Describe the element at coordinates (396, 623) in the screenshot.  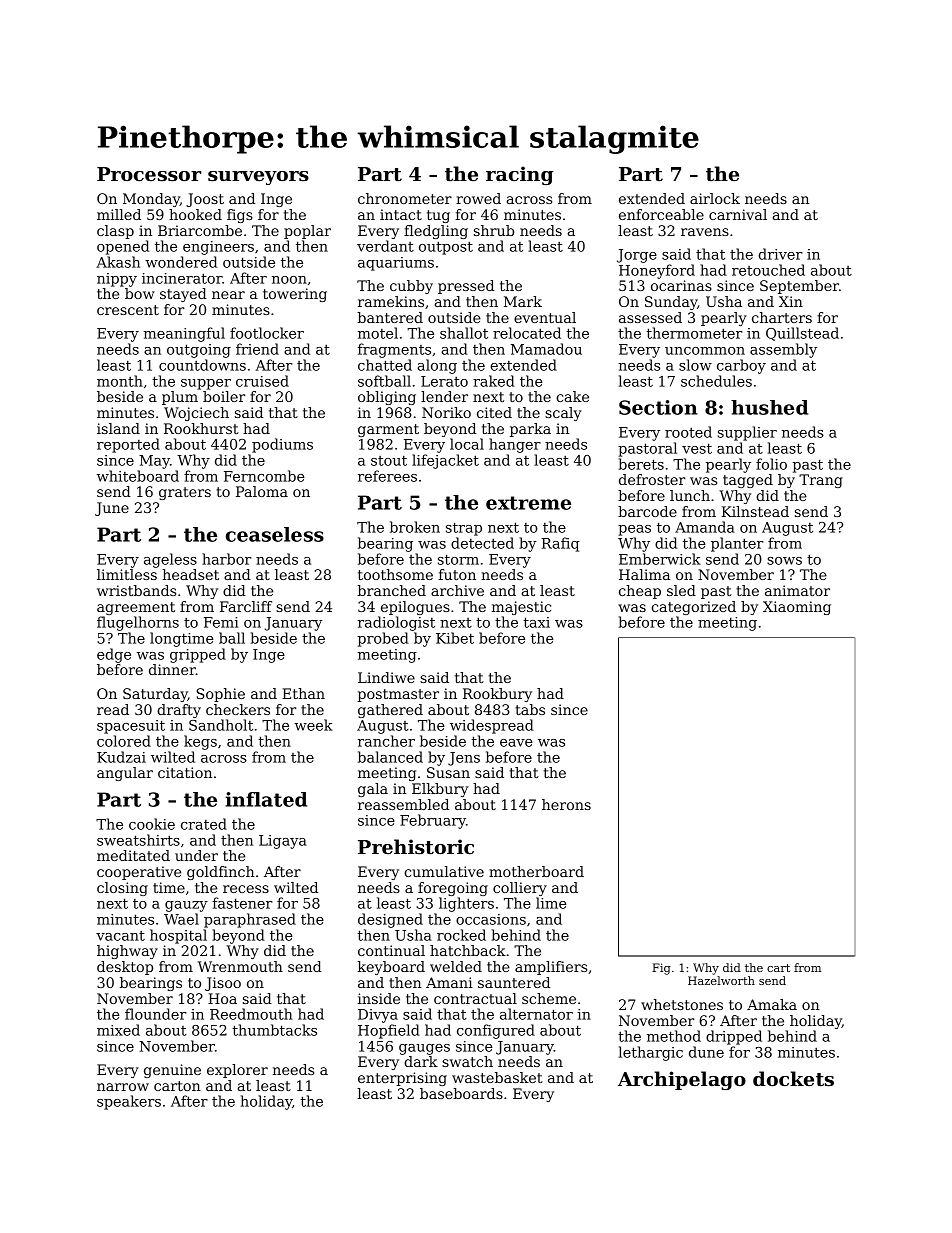
I see `radiologist` at that location.
